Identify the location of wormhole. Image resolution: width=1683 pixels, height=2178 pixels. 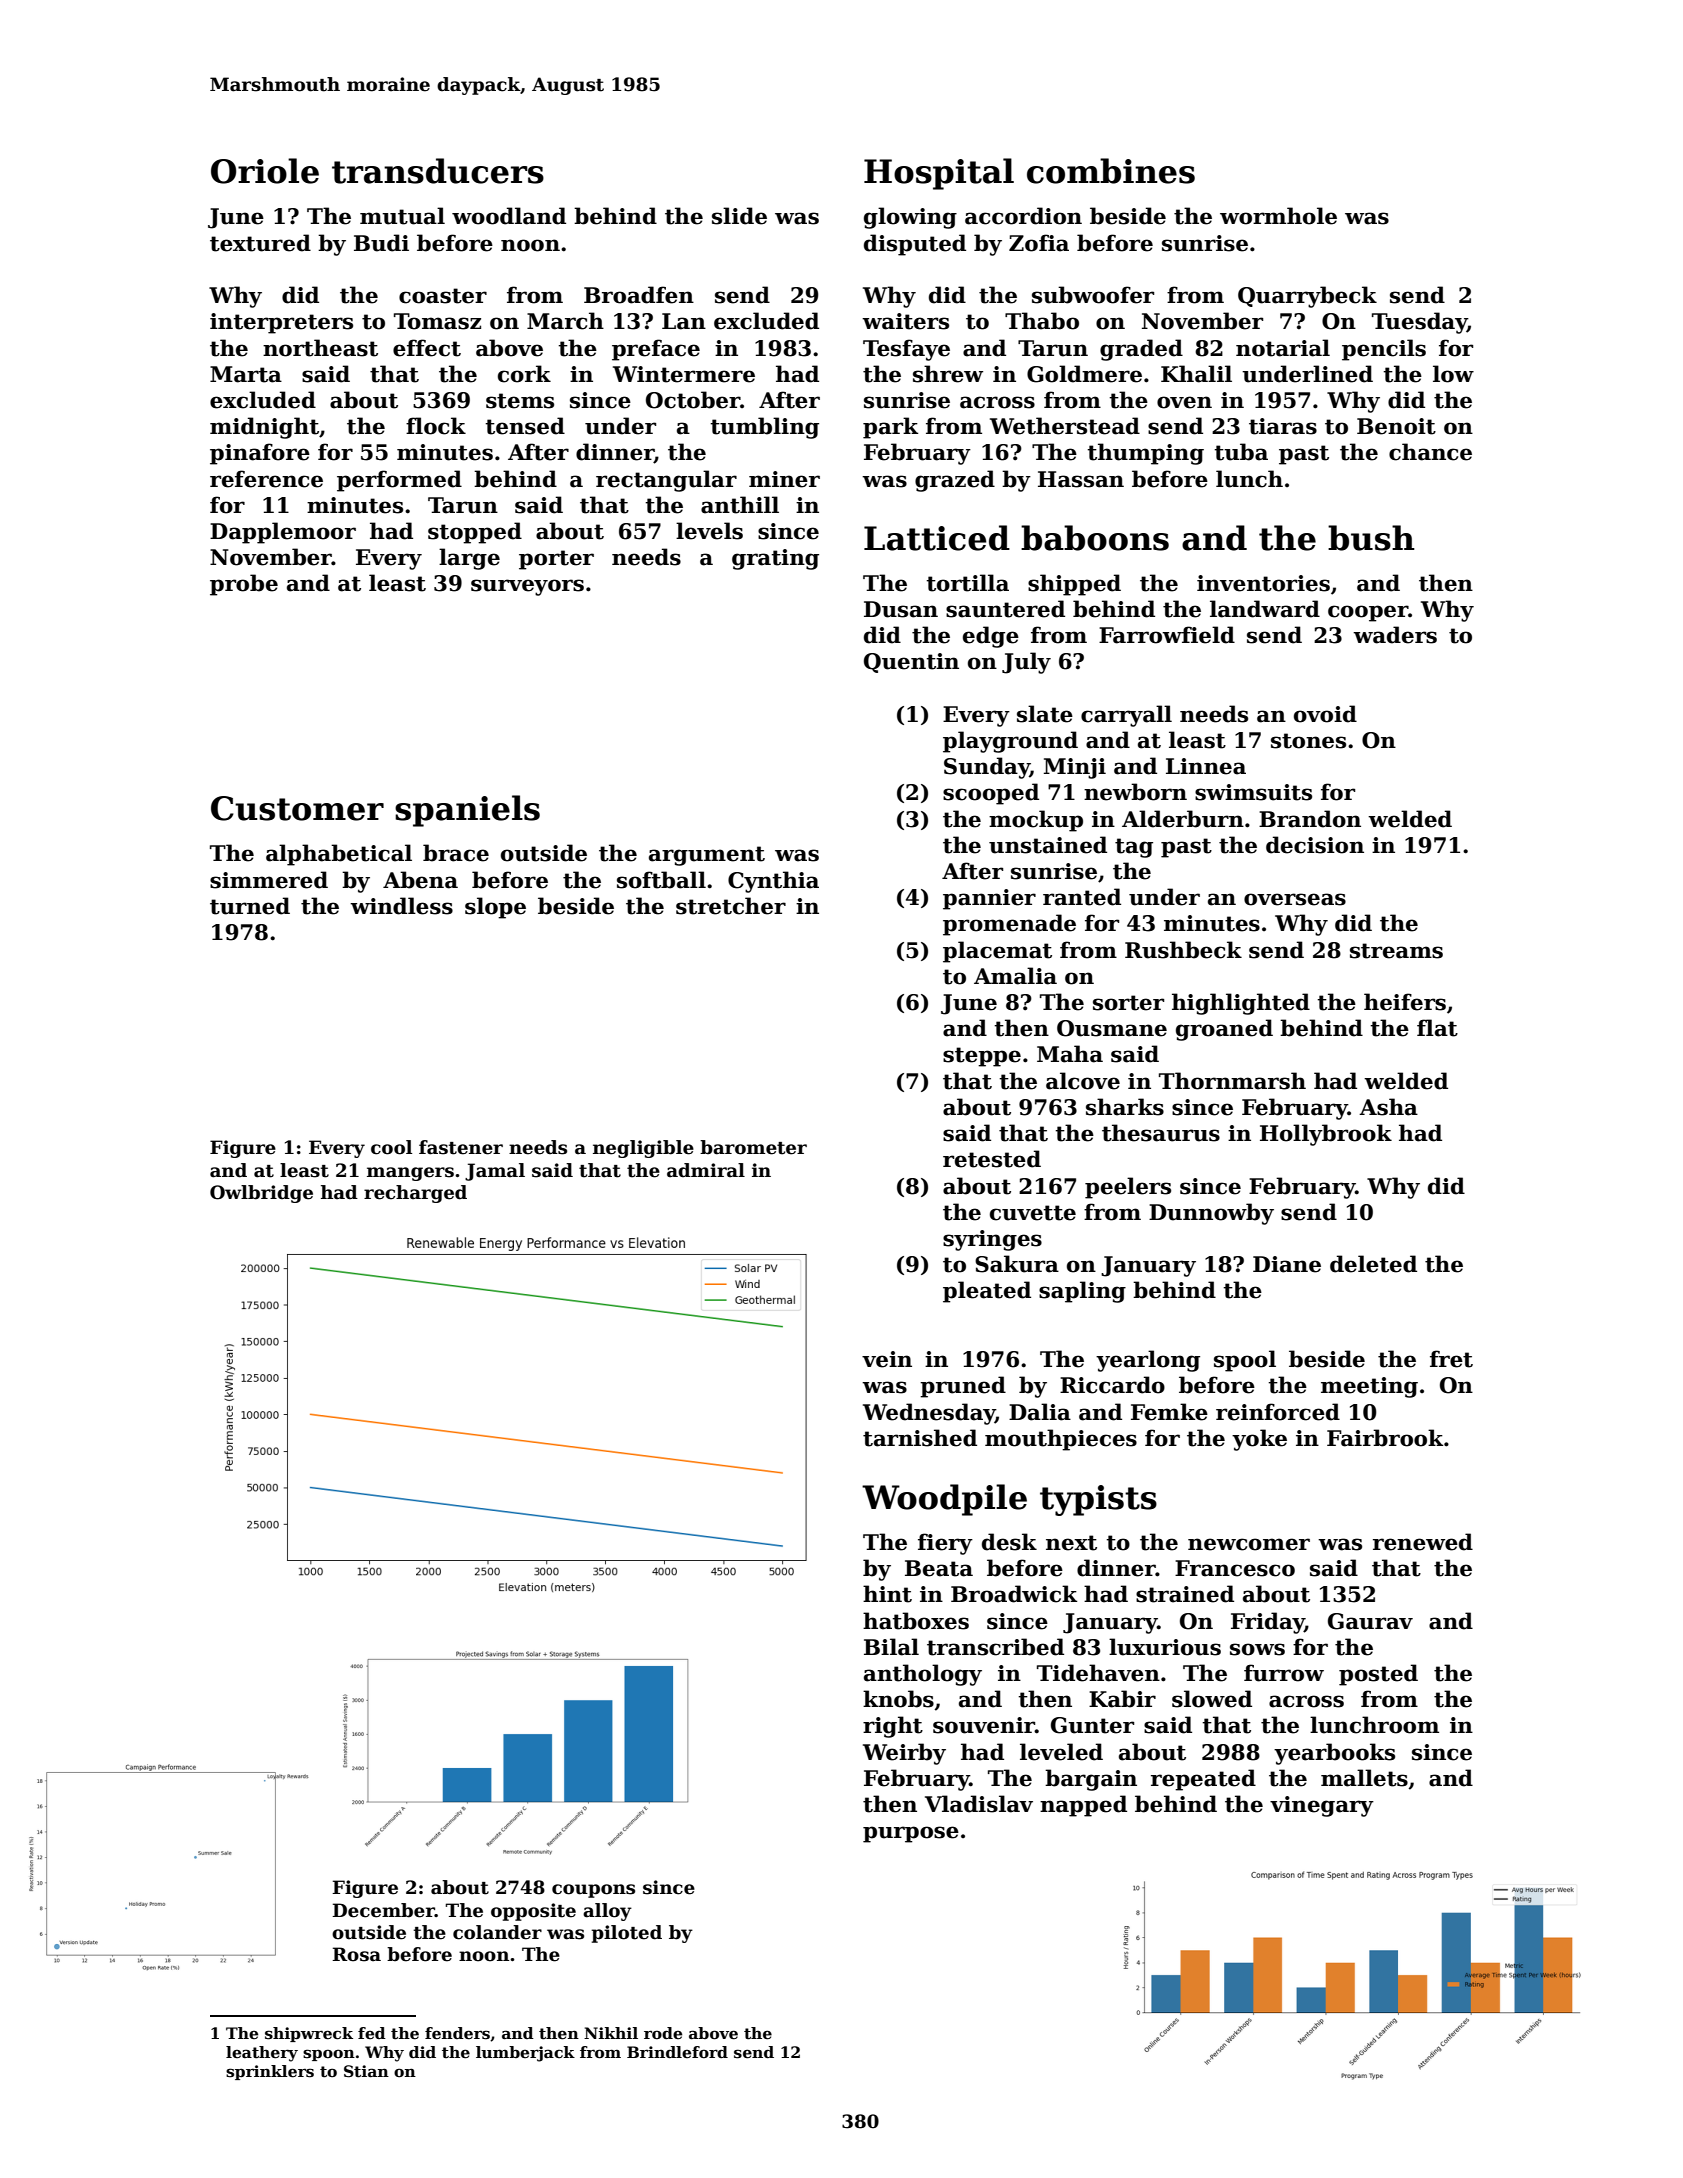
(1278, 216).
